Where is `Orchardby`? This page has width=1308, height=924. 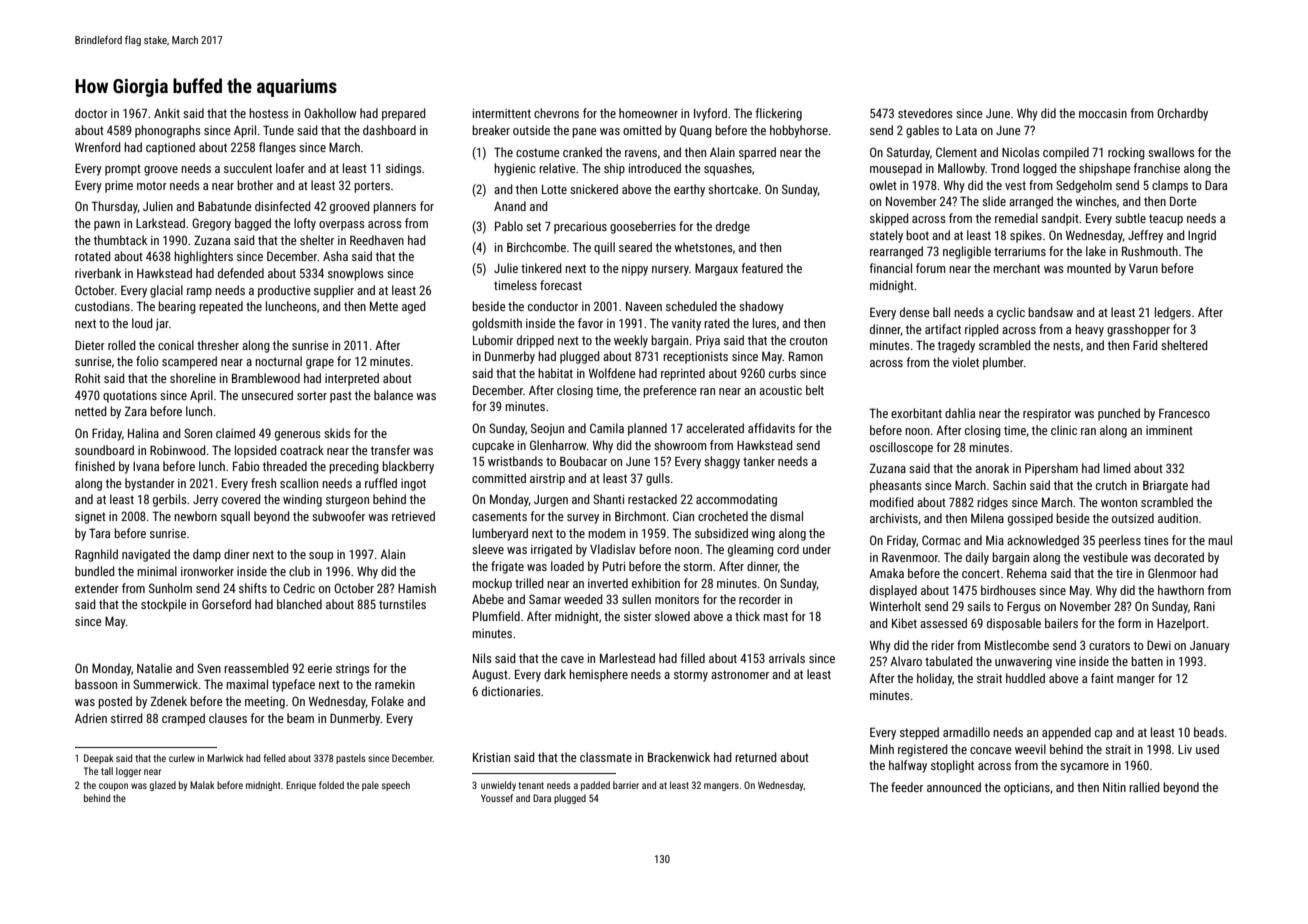
Orchardby is located at coordinates (1182, 114).
